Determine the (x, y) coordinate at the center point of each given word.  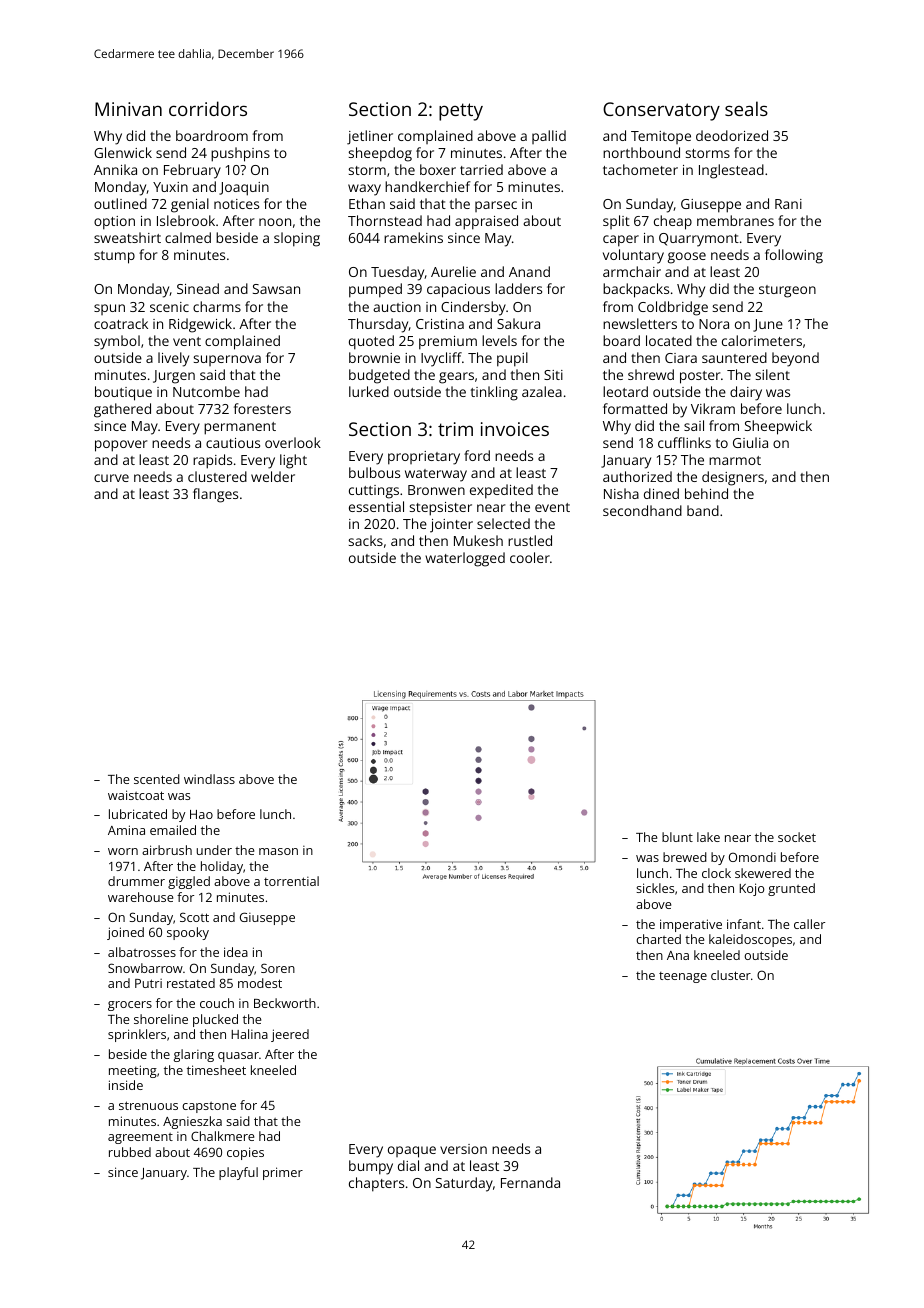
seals (746, 108)
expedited (501, 491)
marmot (735, 460)
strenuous (148, 1105)
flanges (215, 495)
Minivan (128, 109)
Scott (194, 917)
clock (716, 873)
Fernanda (530, 1182)
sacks (366, 540)
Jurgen (174, 377)
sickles (655, 888)
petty (461, 112)
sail (694, 425)
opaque (412, 1152)
